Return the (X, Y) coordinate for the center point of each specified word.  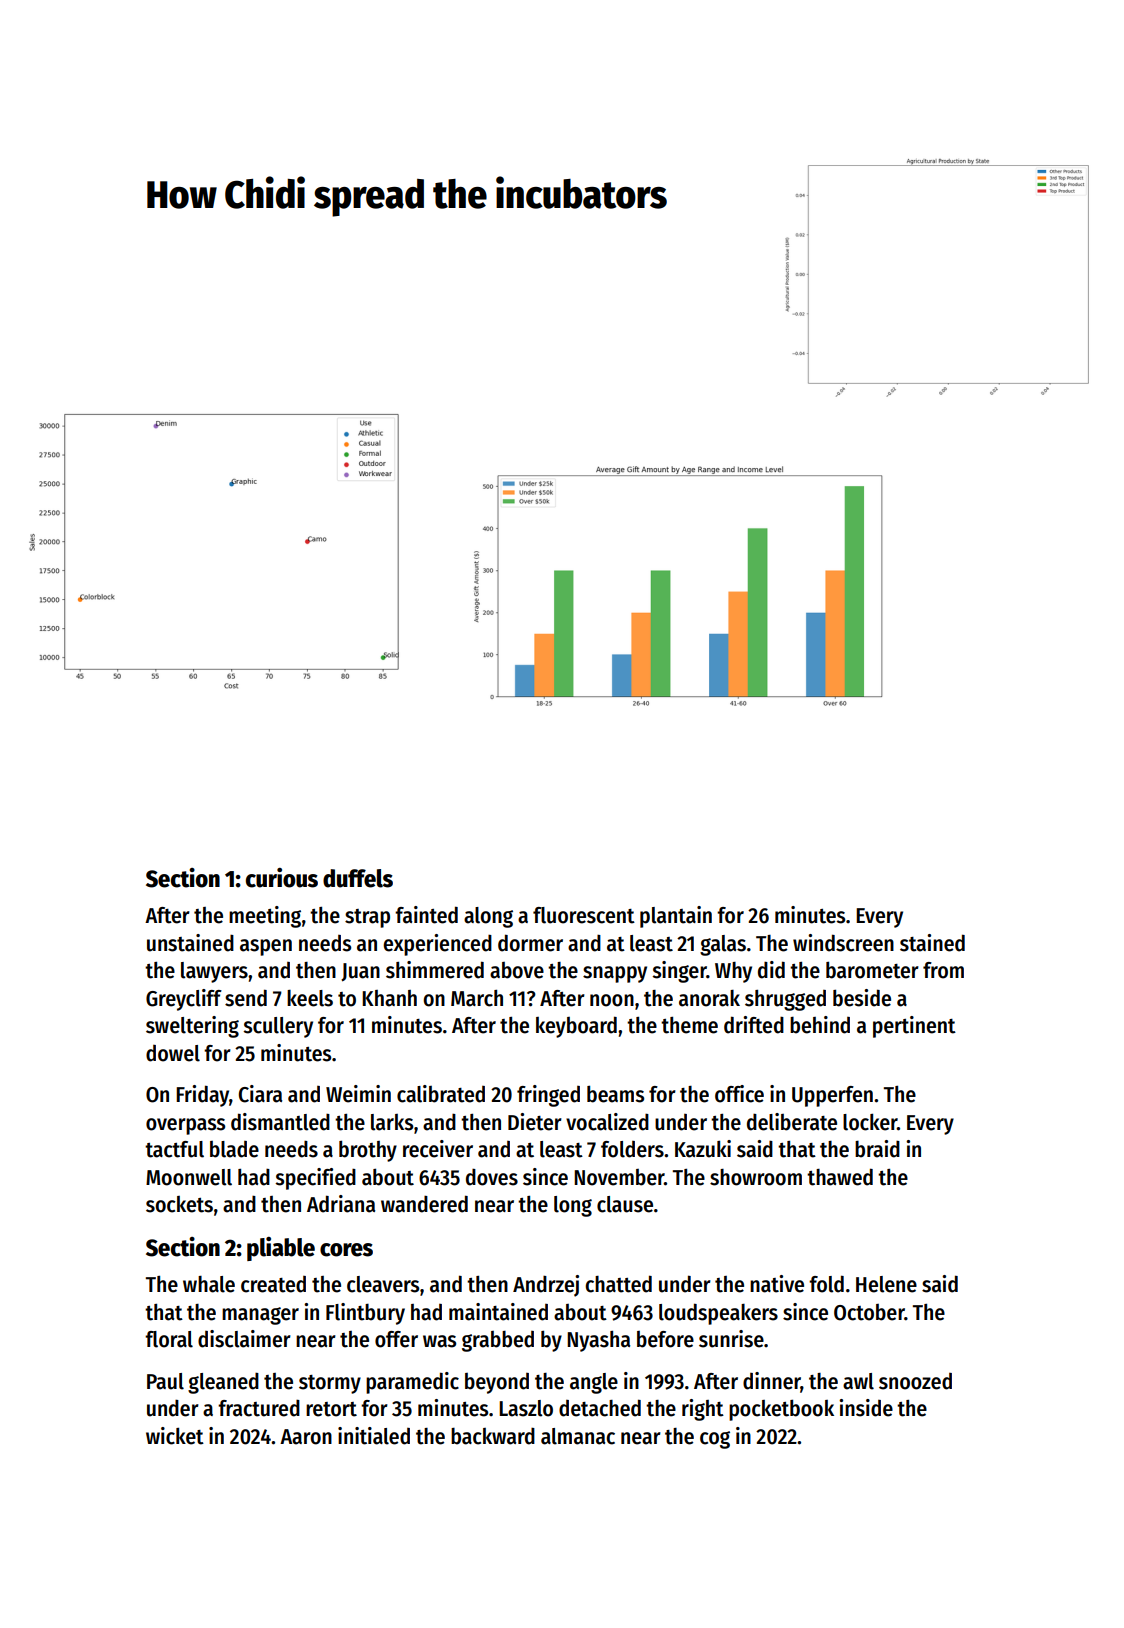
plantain (676, 917)
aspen (266, 947)
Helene (886, 1284)
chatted (618, 1284)
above (517, 970)
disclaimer (244, 1339)
